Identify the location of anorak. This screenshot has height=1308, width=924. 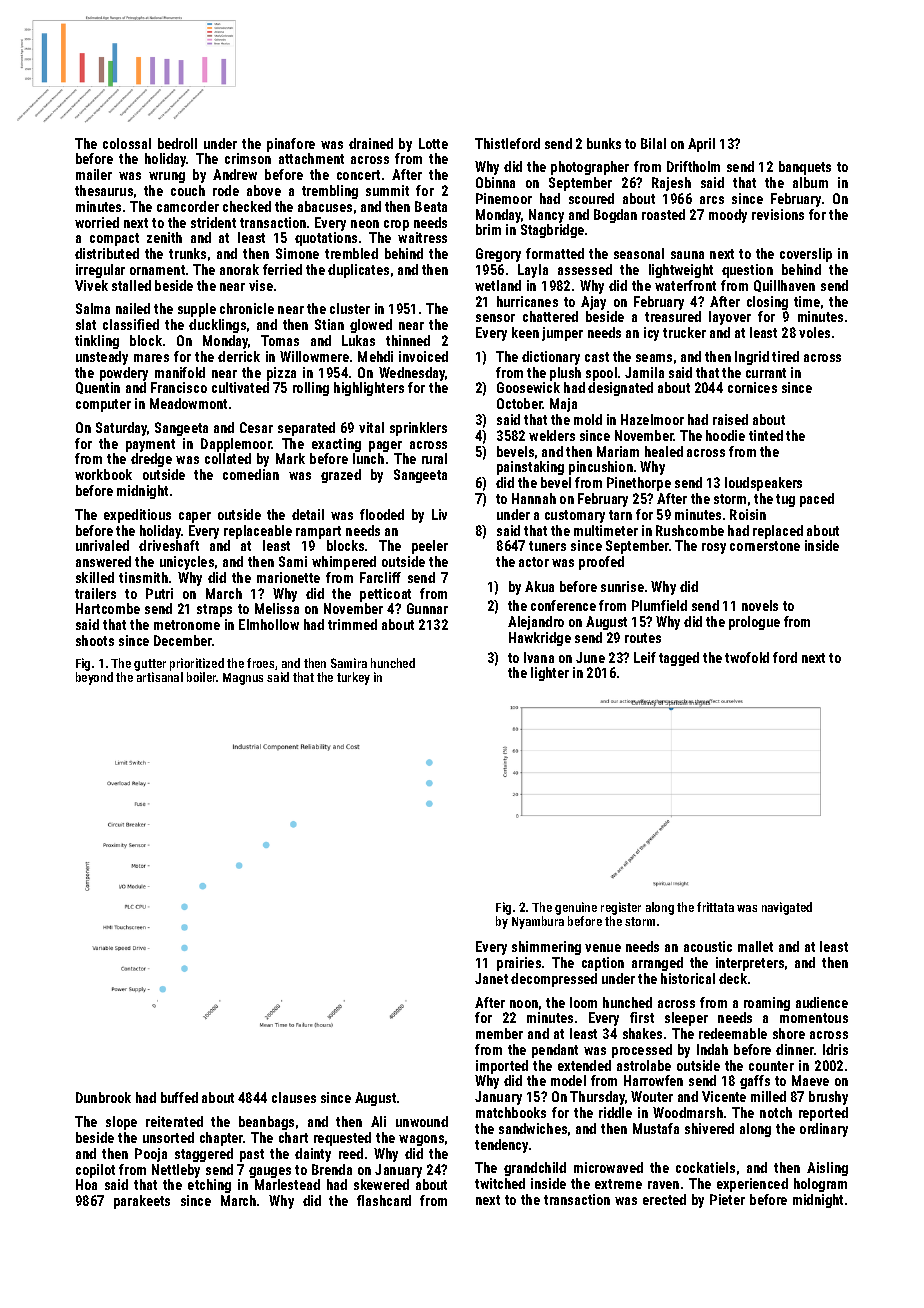
(239, 269).
